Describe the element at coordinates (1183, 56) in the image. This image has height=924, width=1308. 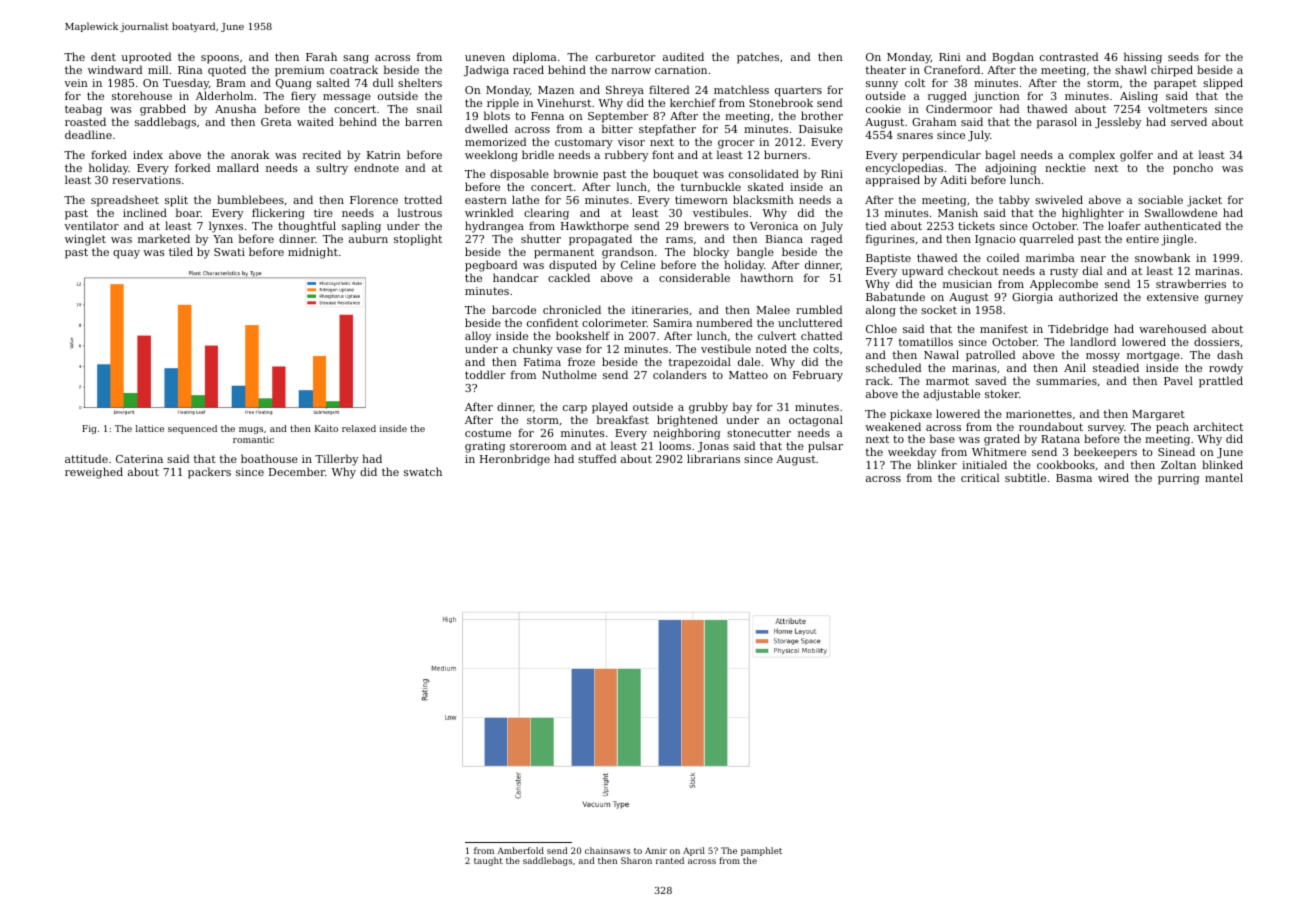
I see `seeds` at that location.
